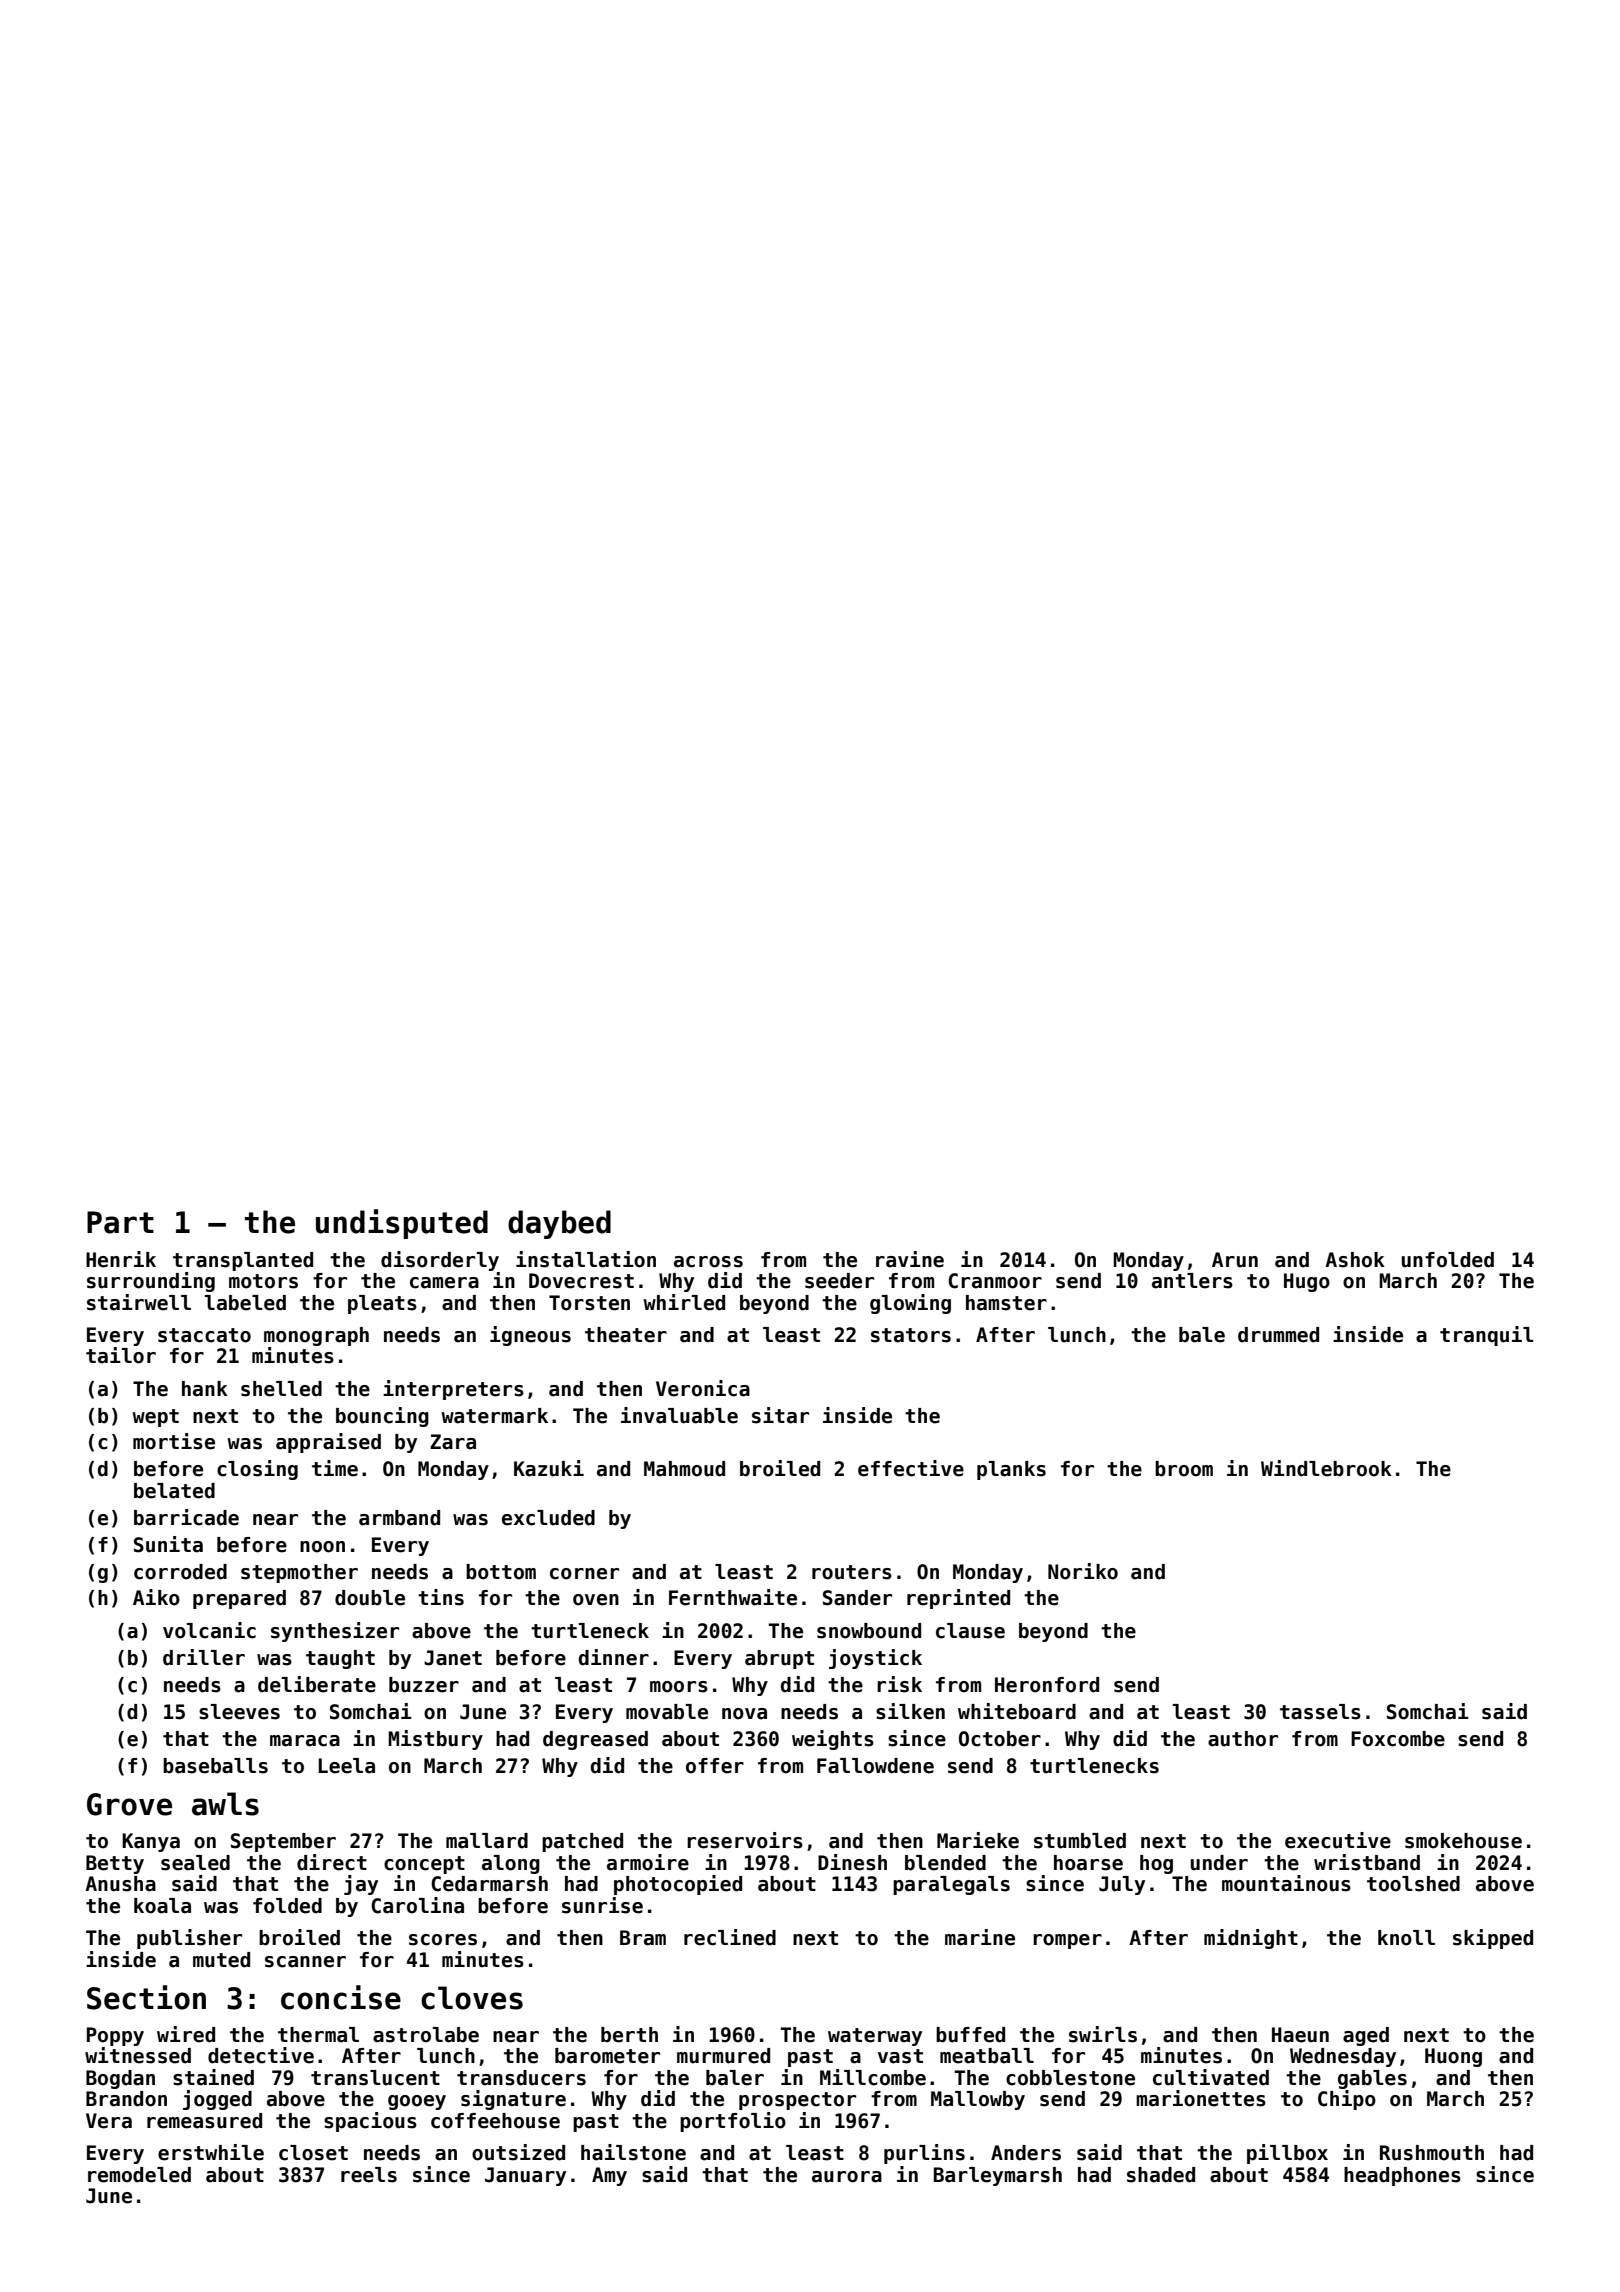 Image resolution: width=1620 pixels, height=2292 pixels. What do you see at coordinates (316, 1336) in the image?
I see `monograph` at bounding box center [316, 1336].
